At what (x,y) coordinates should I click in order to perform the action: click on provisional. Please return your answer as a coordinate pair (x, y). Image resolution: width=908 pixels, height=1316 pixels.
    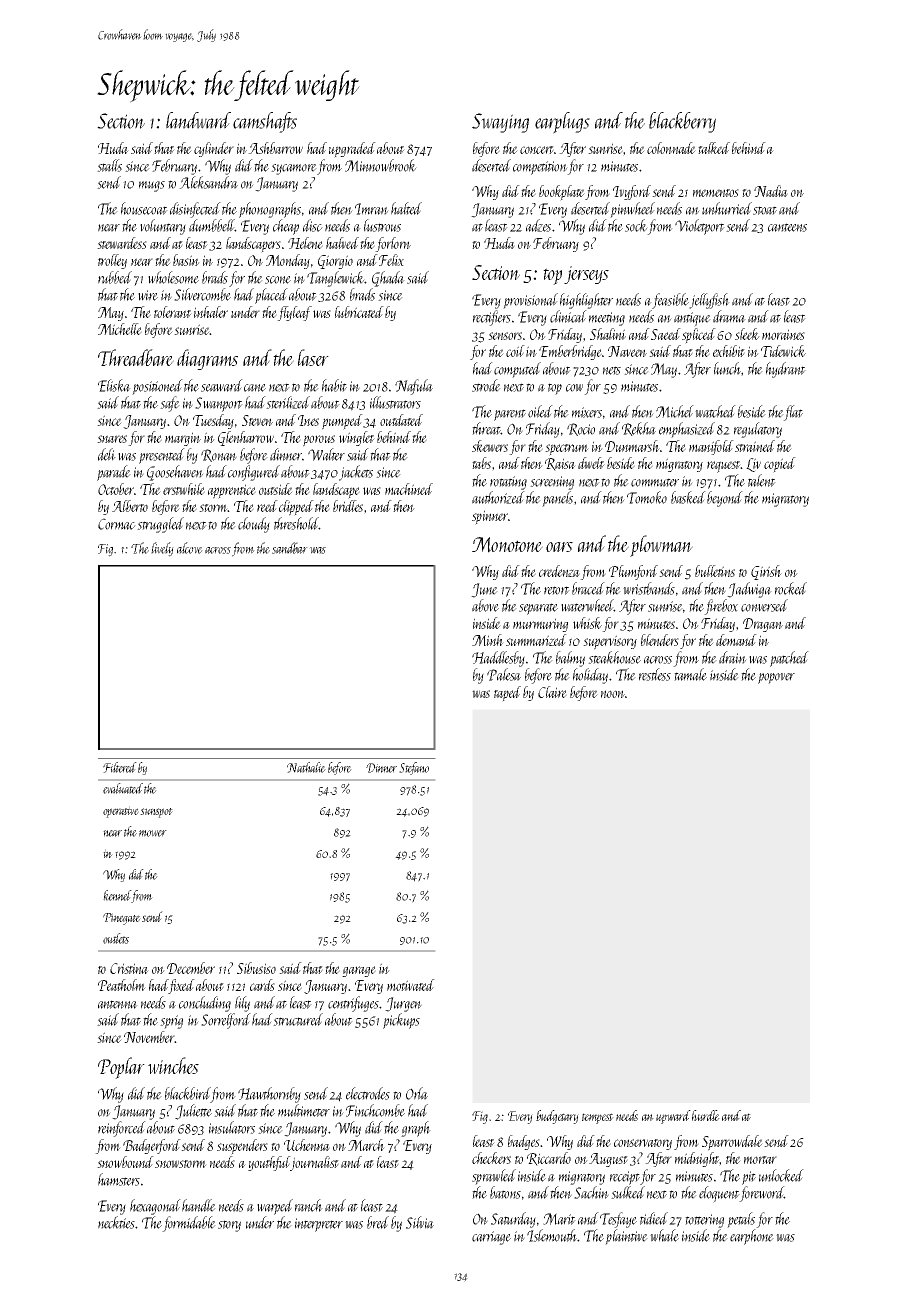
    Looking at the image, I should click on (530, 301).
